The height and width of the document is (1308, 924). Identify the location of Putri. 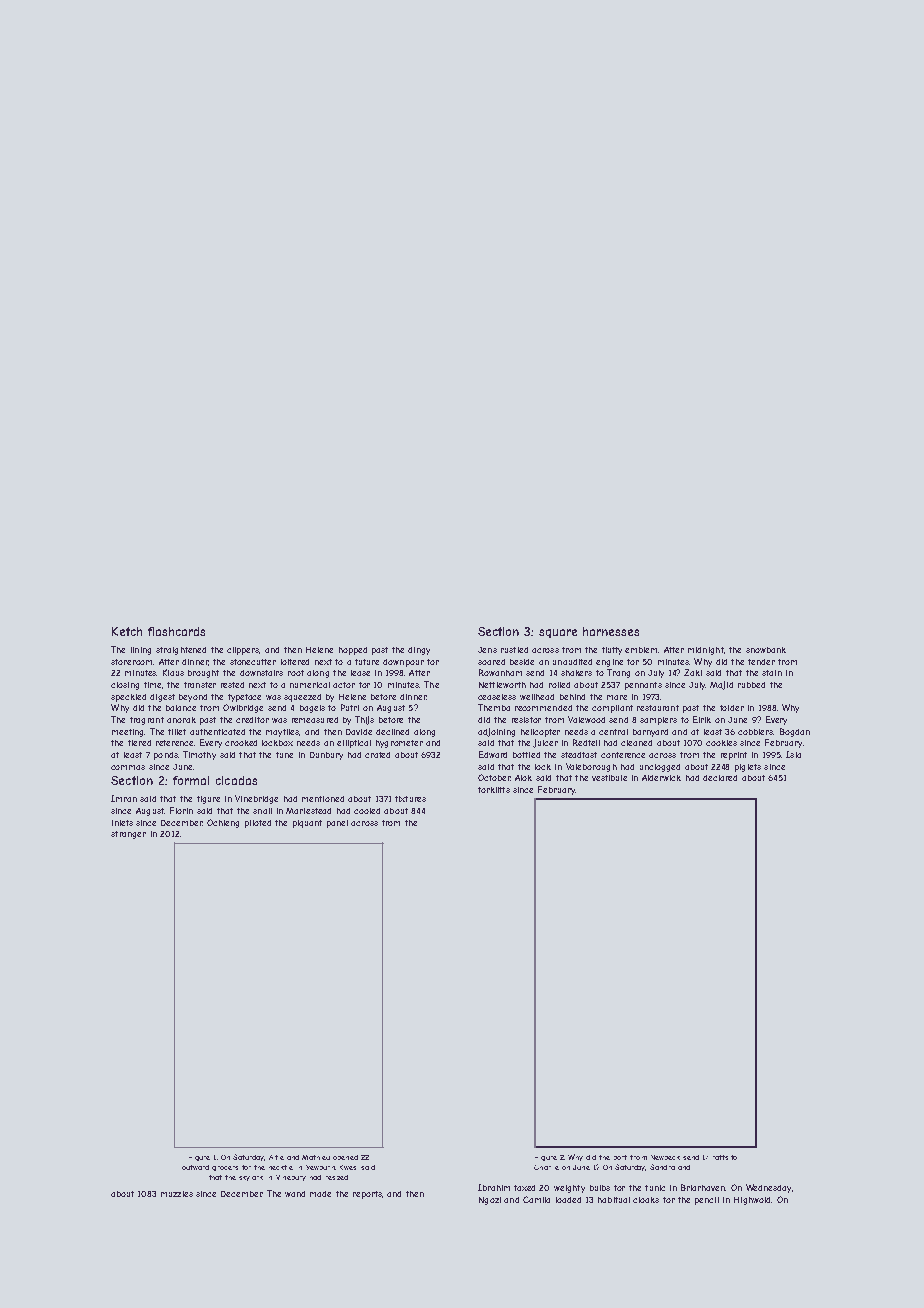
(350, 707).
